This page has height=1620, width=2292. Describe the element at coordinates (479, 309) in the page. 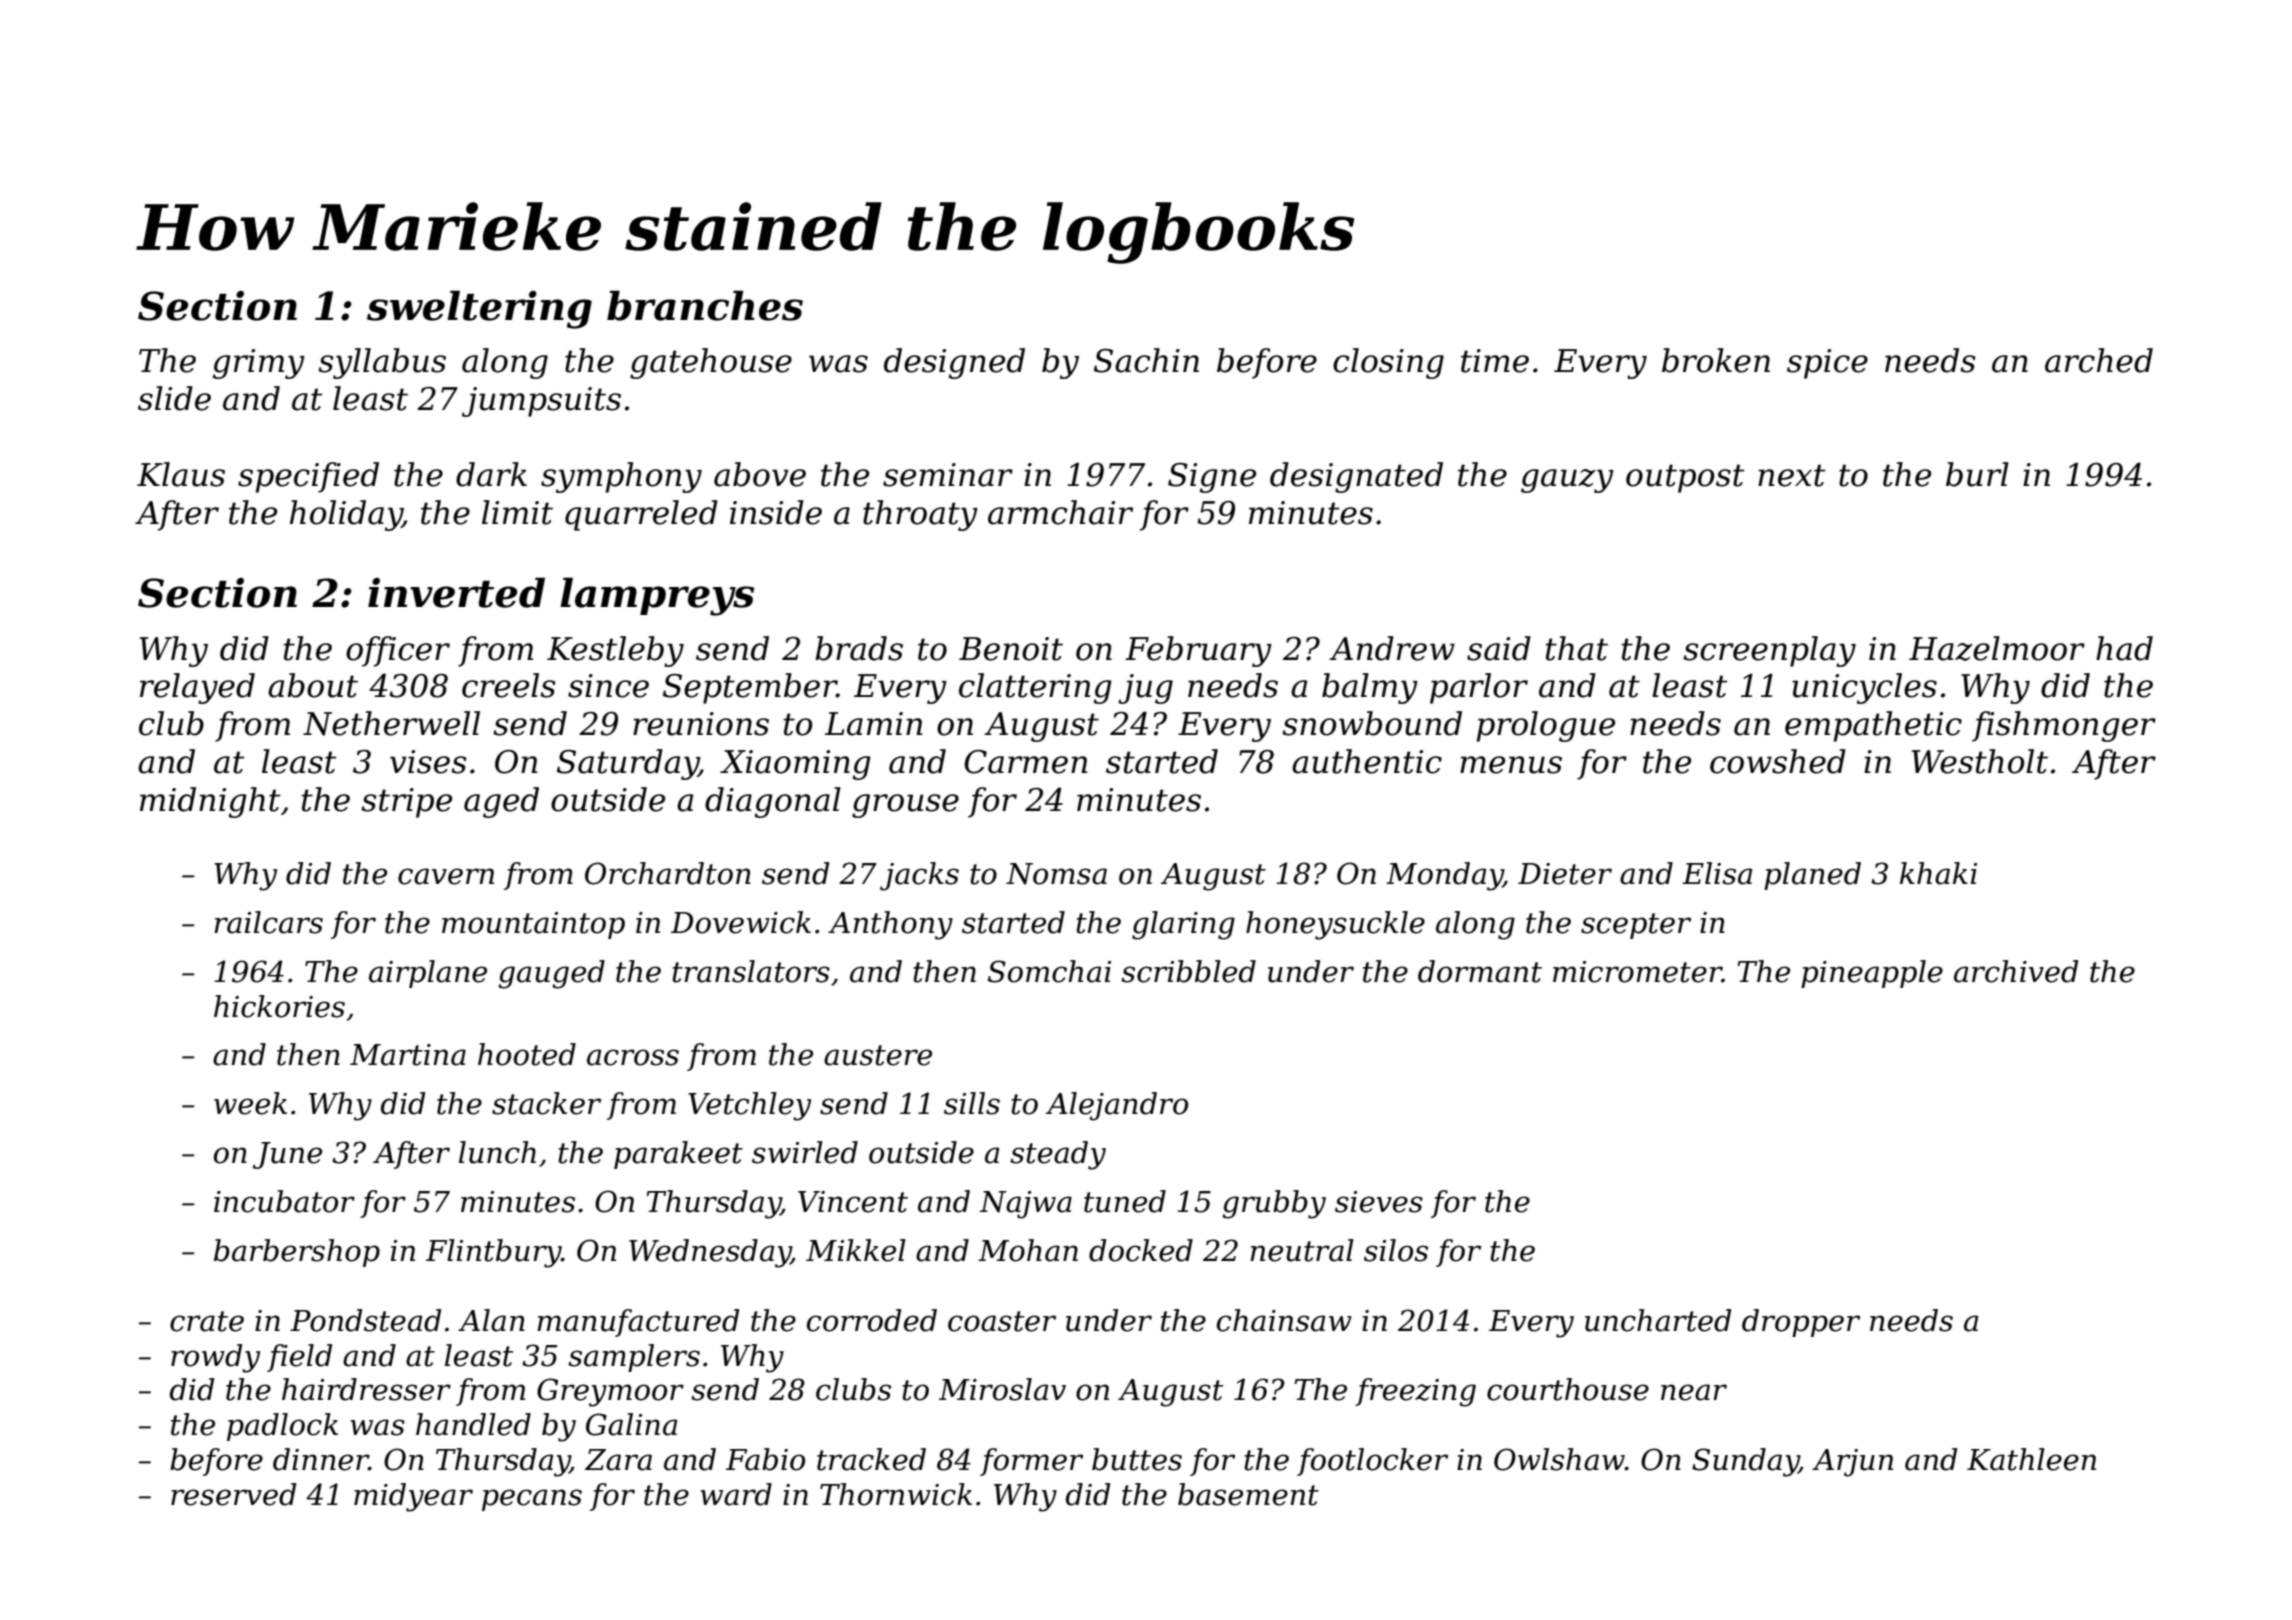

I see `sweltering` at that location.
